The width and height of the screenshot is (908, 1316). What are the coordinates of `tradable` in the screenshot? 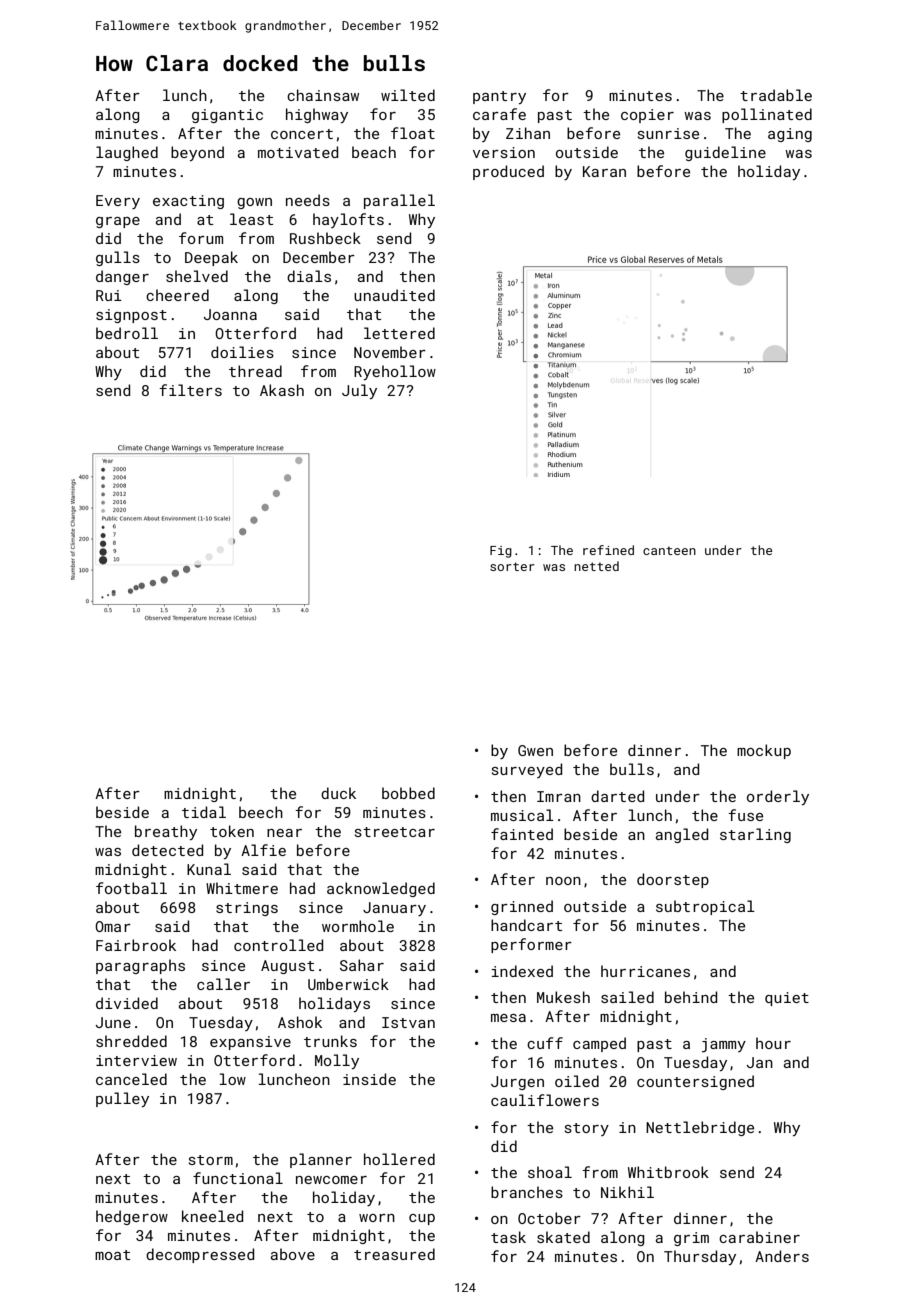 It's located at (776, 95).
